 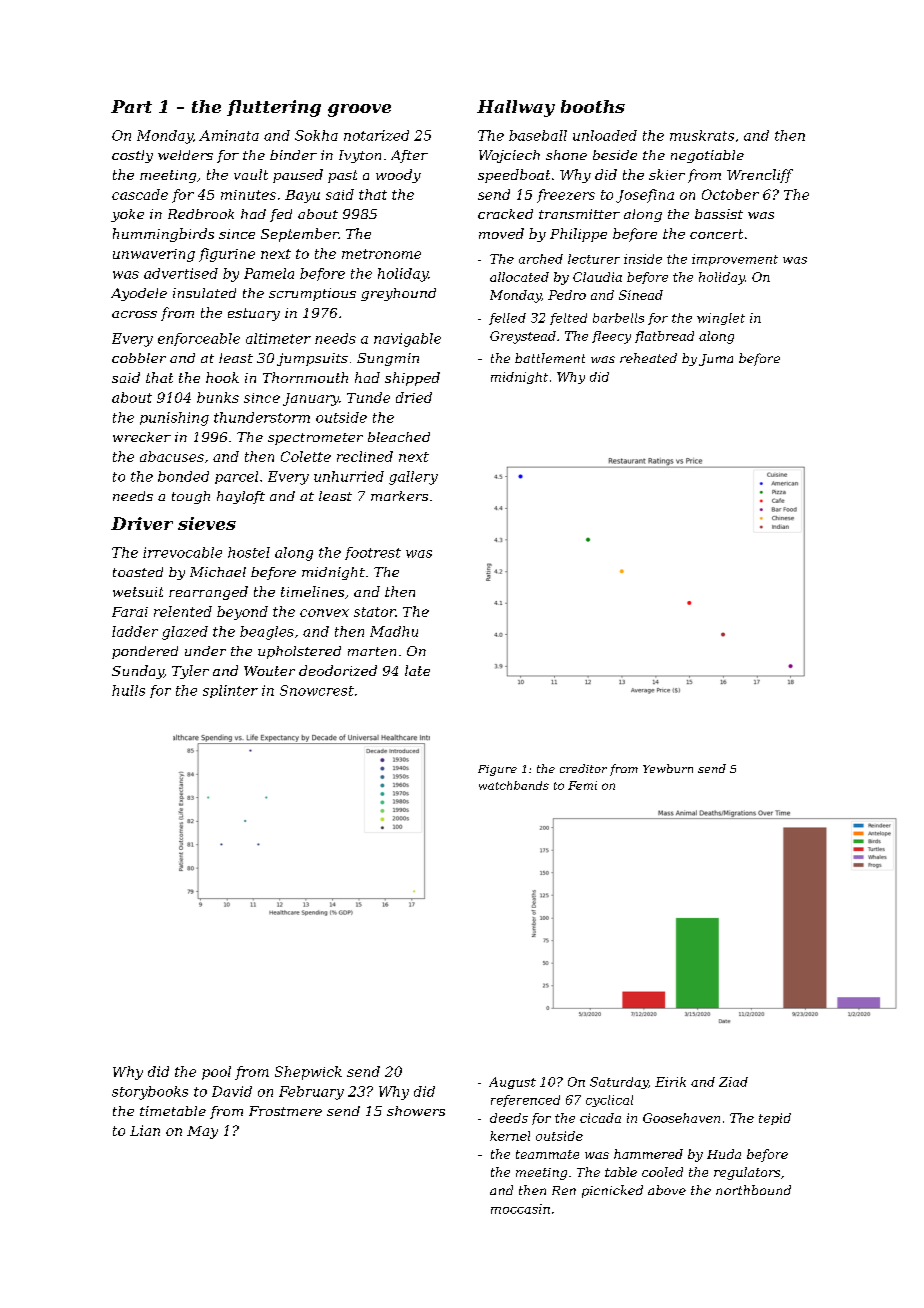 I want to click on wetsuit, so click(x=138, y=592).
